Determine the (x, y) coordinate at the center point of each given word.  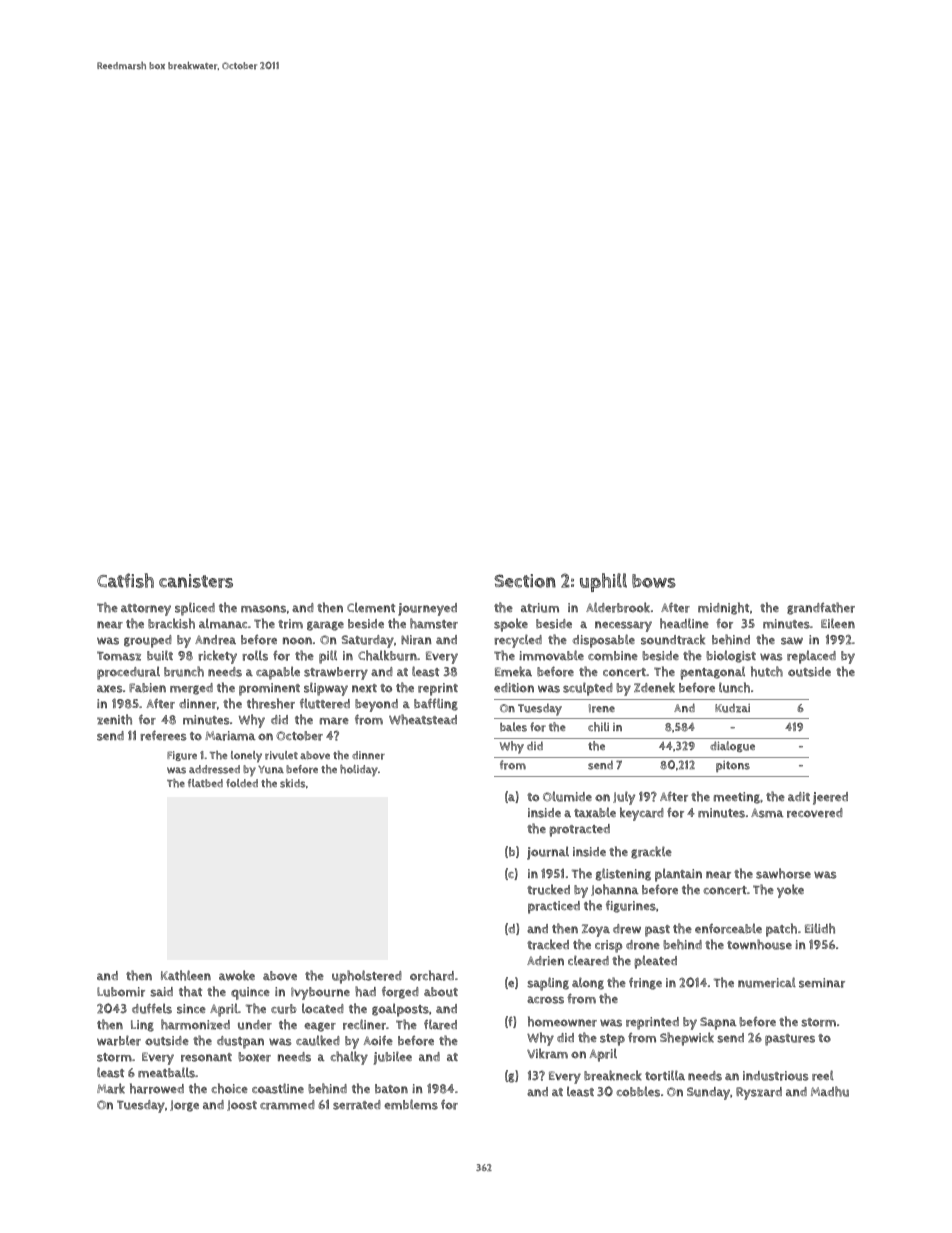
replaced (811, 657)
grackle (651, 852)
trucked (548, 889)
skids (293, 783)
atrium (540, 608)
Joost (242, 1105)
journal (548, 853)
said (161, 992)
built (160, 655)
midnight (723, 608)
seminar (822, 983)
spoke (511, 625)
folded (242, 783)
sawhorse (783, 873)
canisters (196, 581)
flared (440, 1024)
